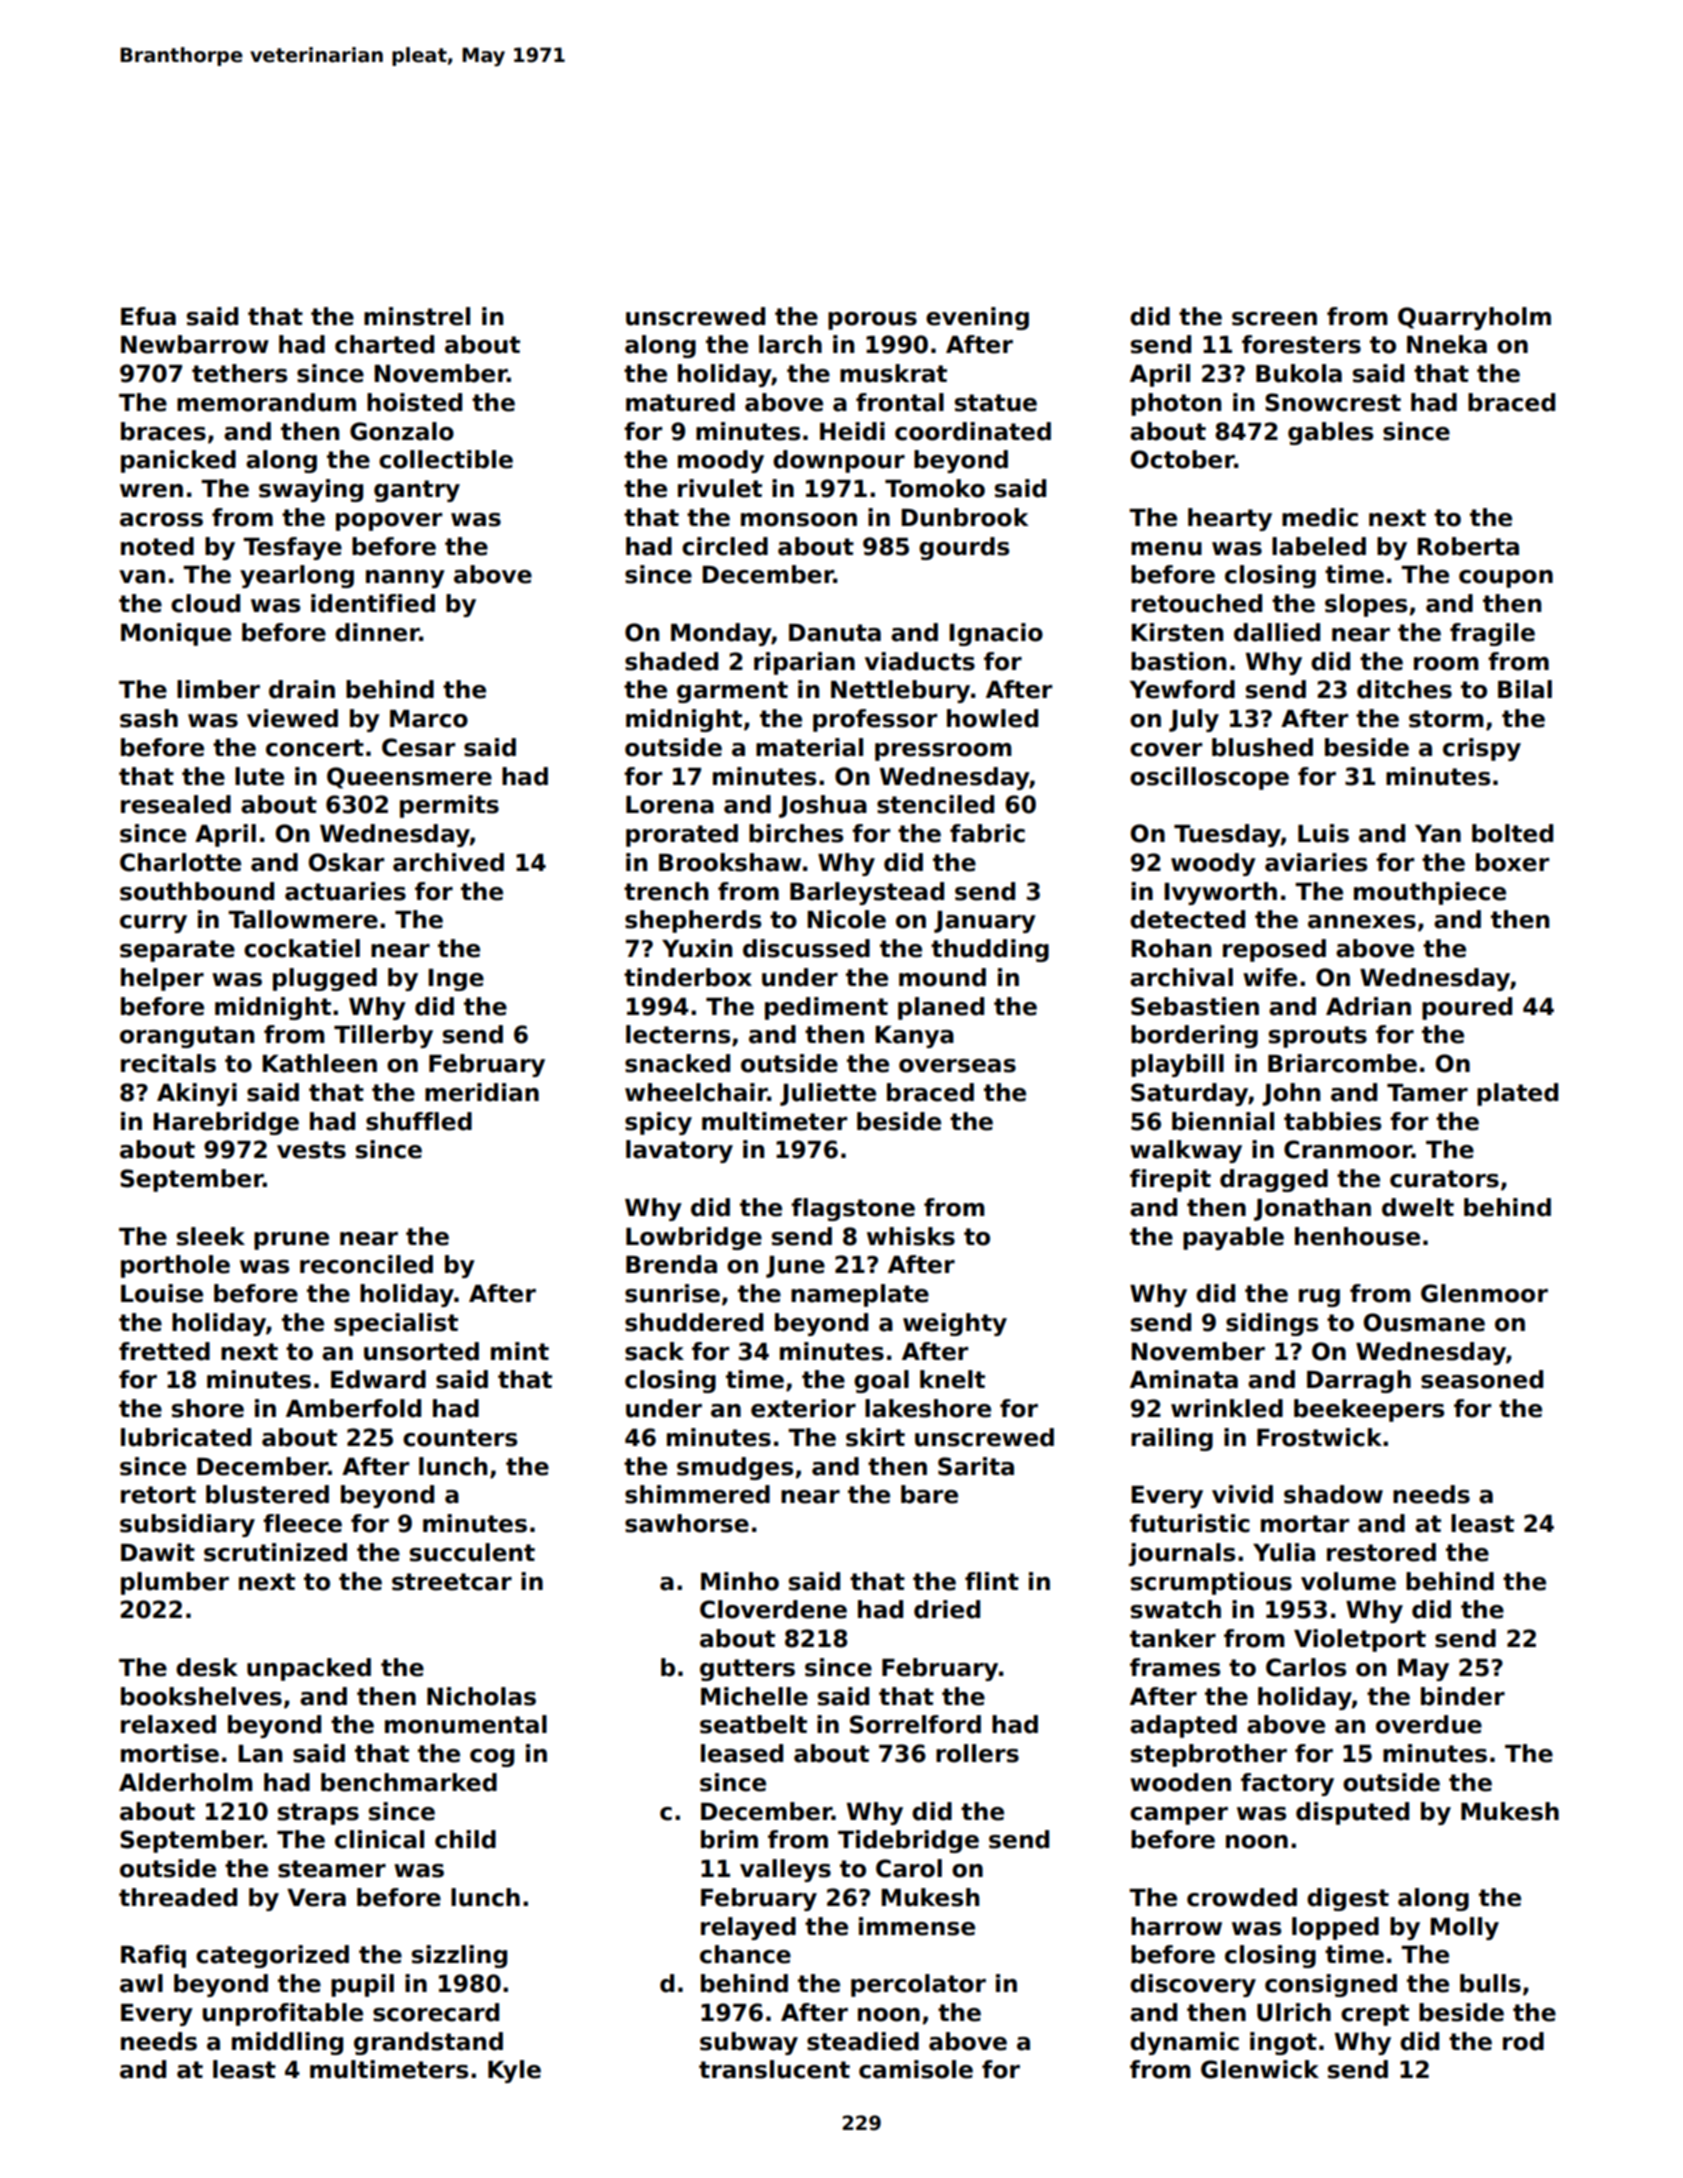 This screenshot has width=1683, height=2178. What do you see at coordinates (935, 488) in the screenshot?
I see `Tomoko` at bounding box center [935, 488].
